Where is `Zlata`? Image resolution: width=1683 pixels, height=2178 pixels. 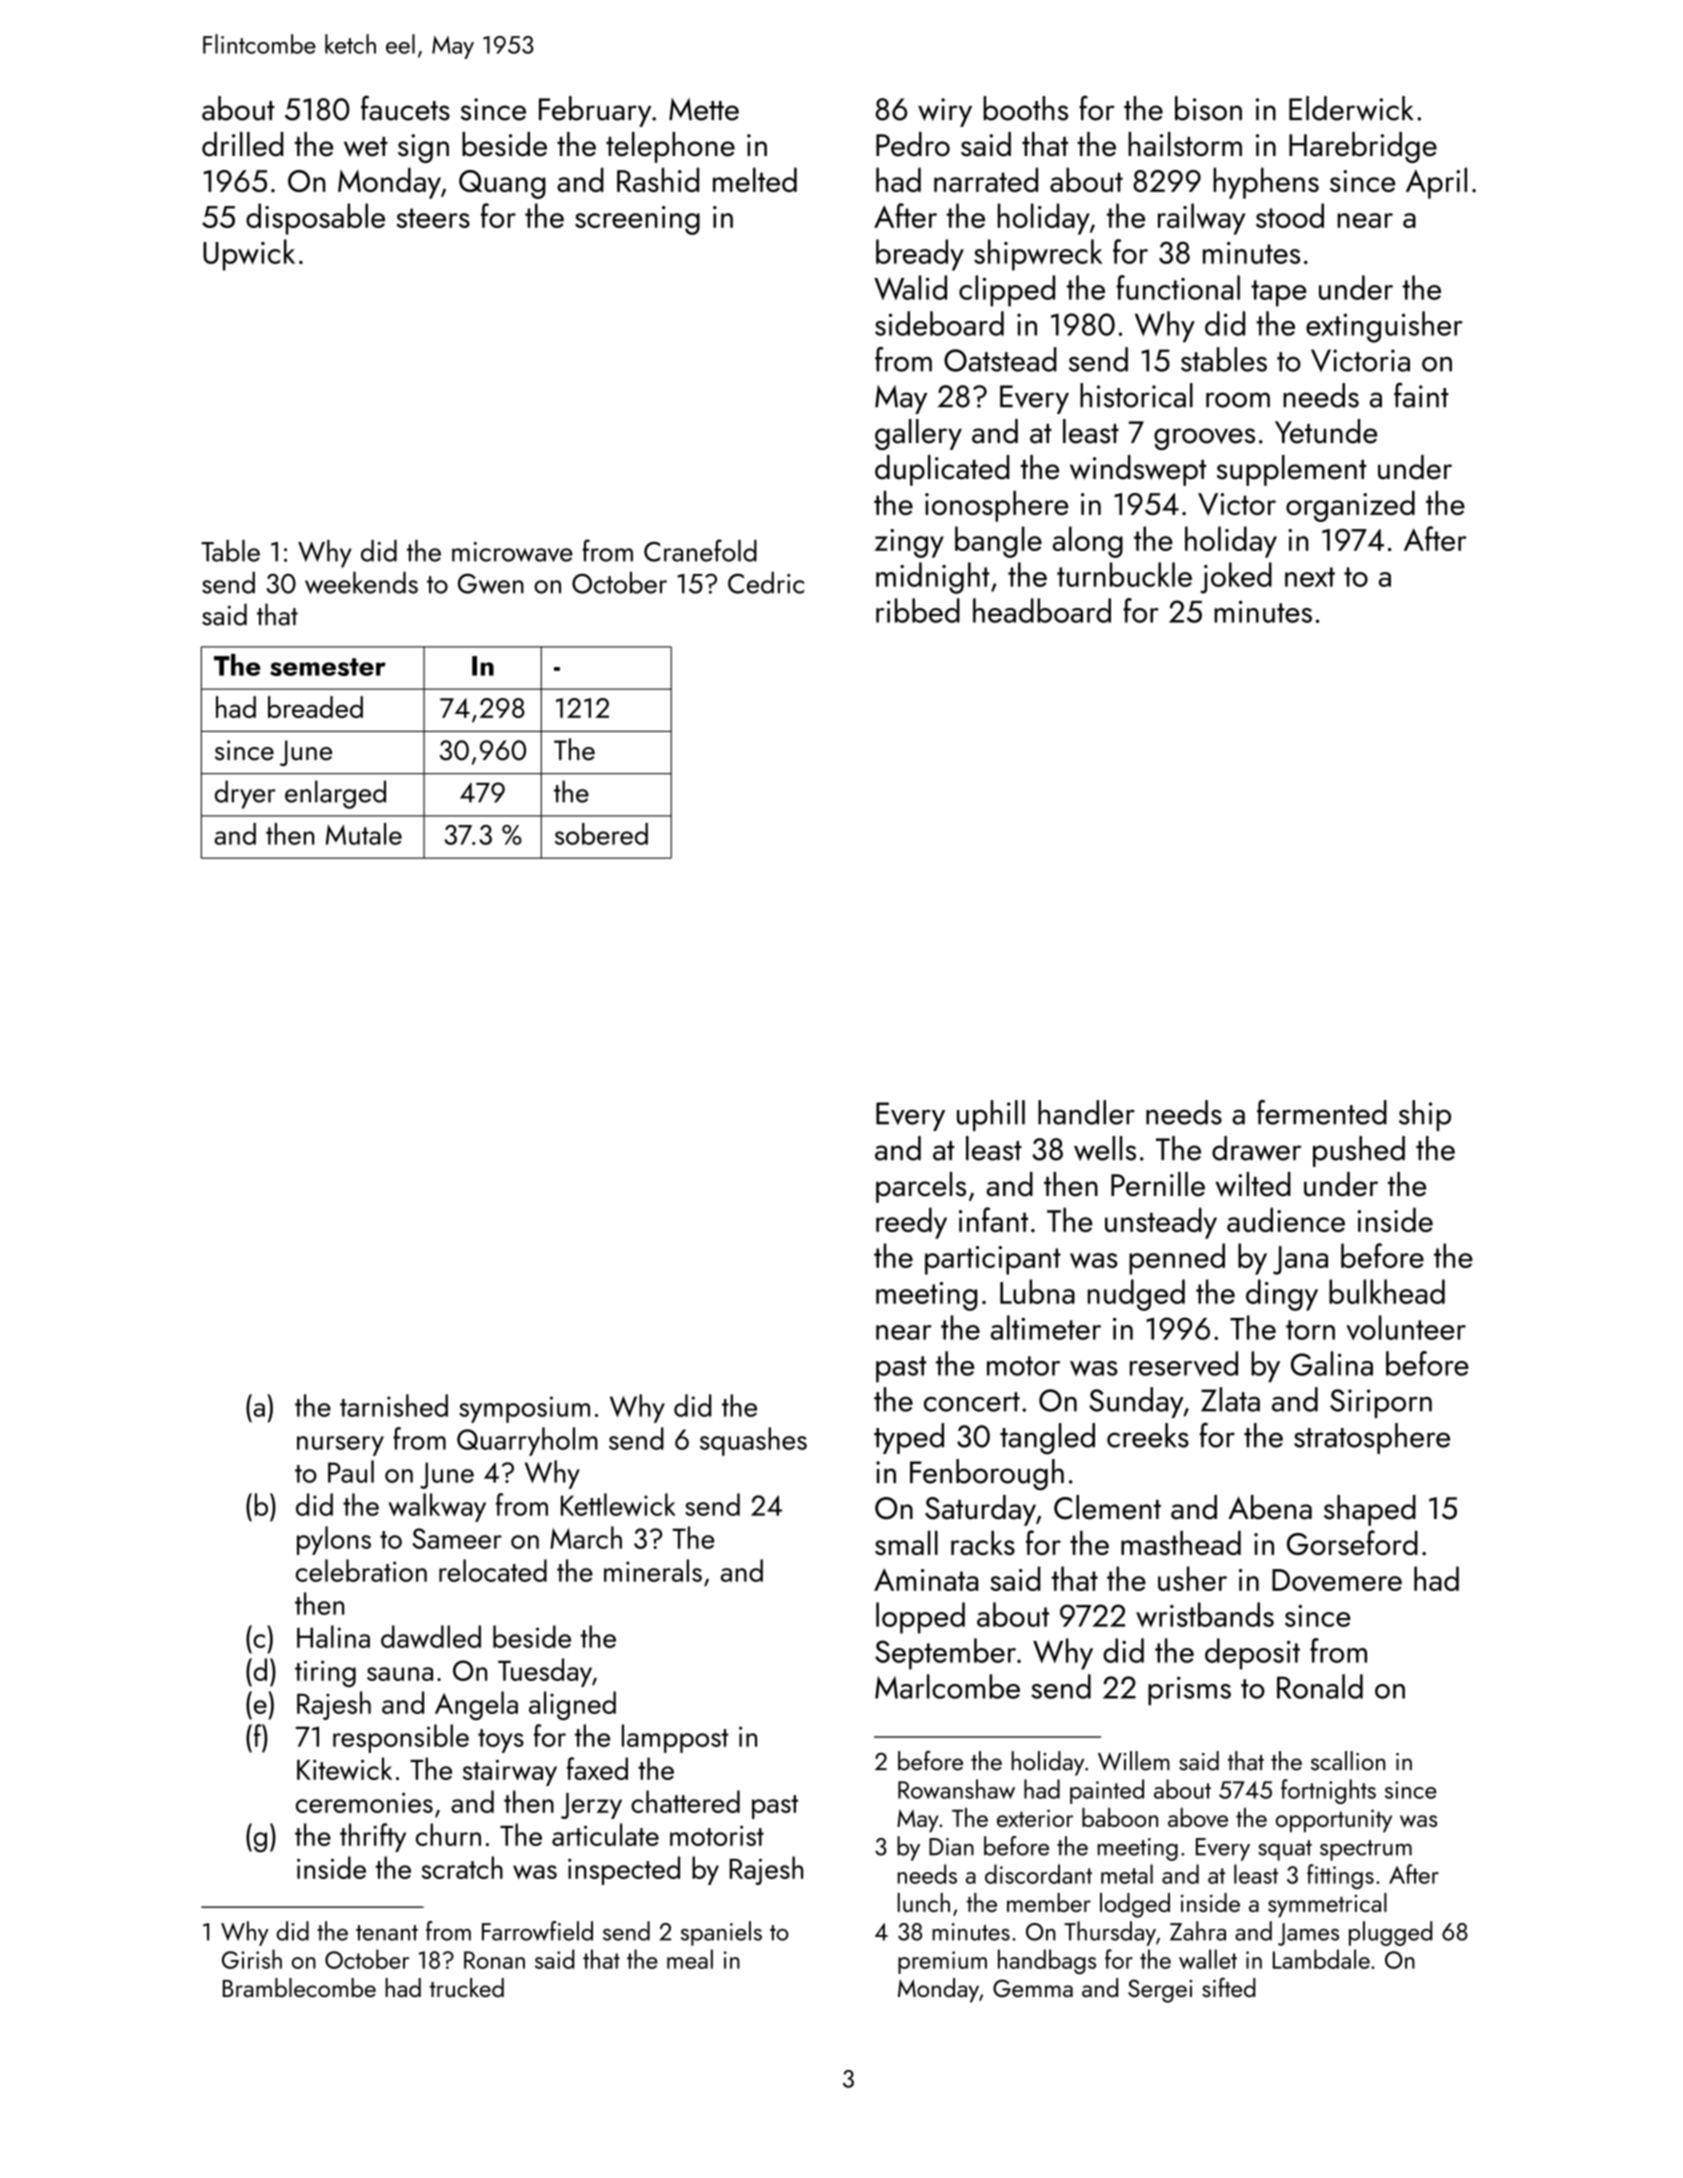 Zlata is located at coordinates (1230, 1399).
